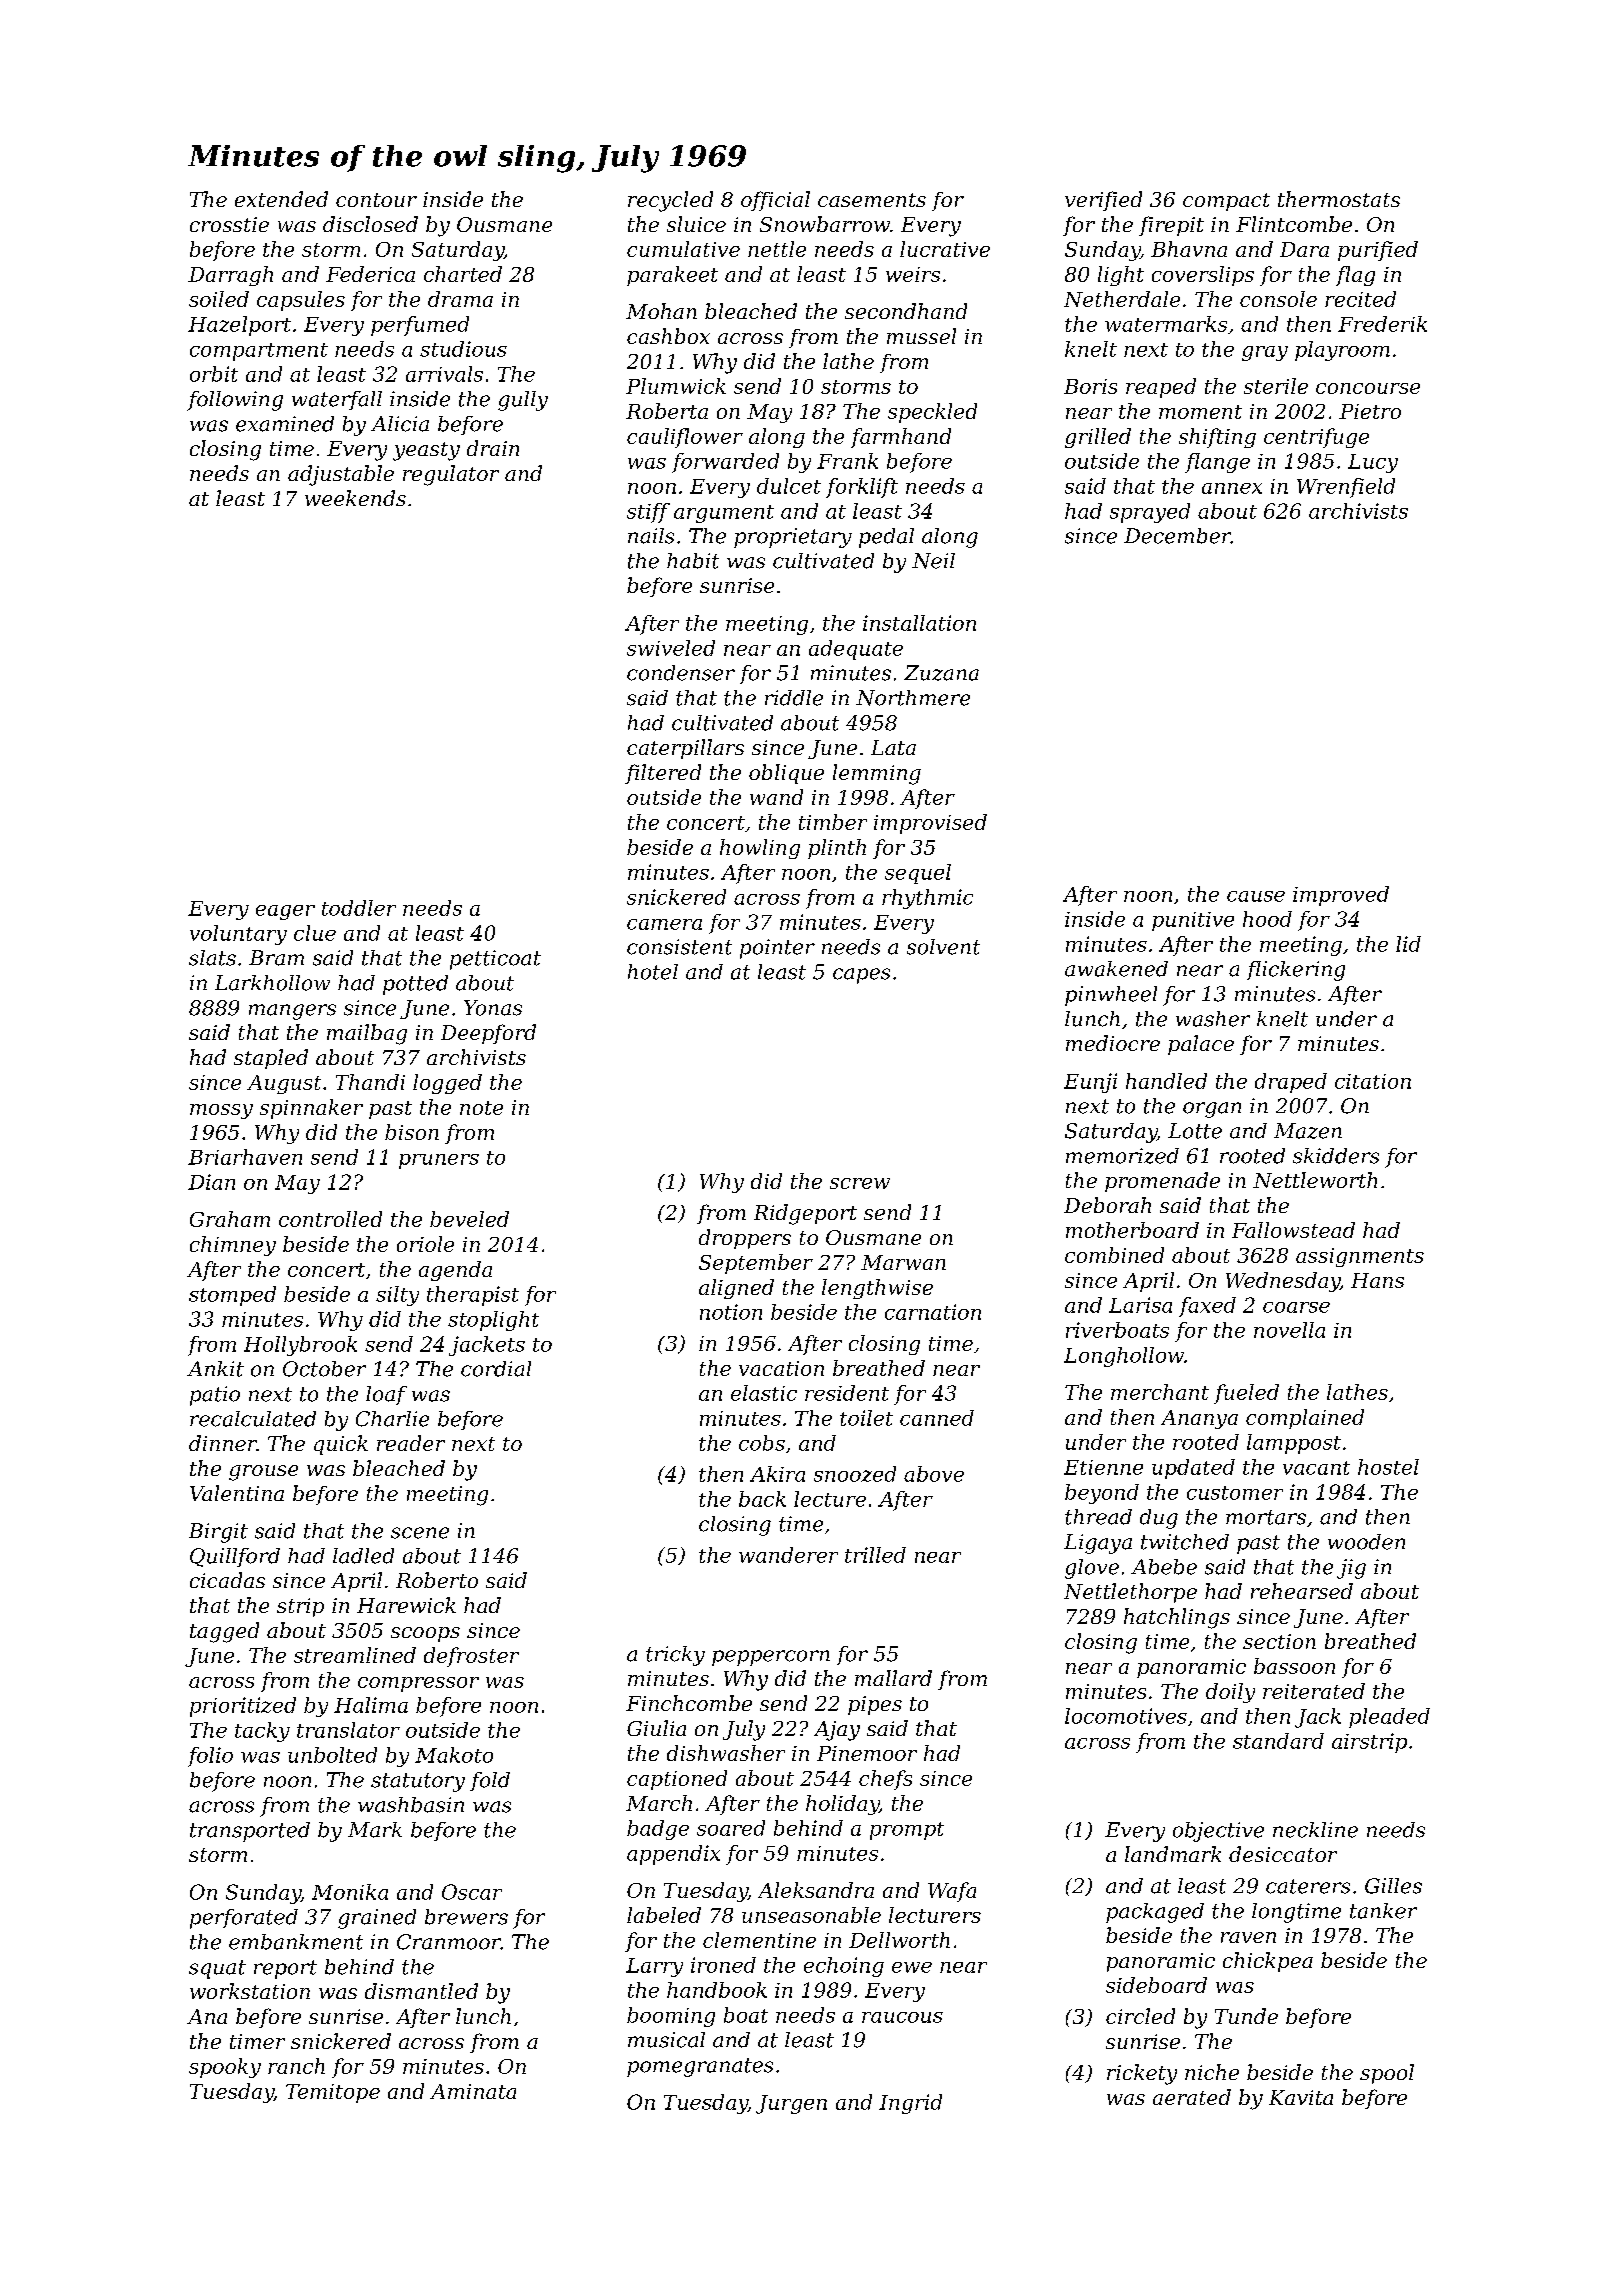 Image resolution: width=1620 pixels, height=2292 pixels. I want to click on handled, so click(1166, 1081).
